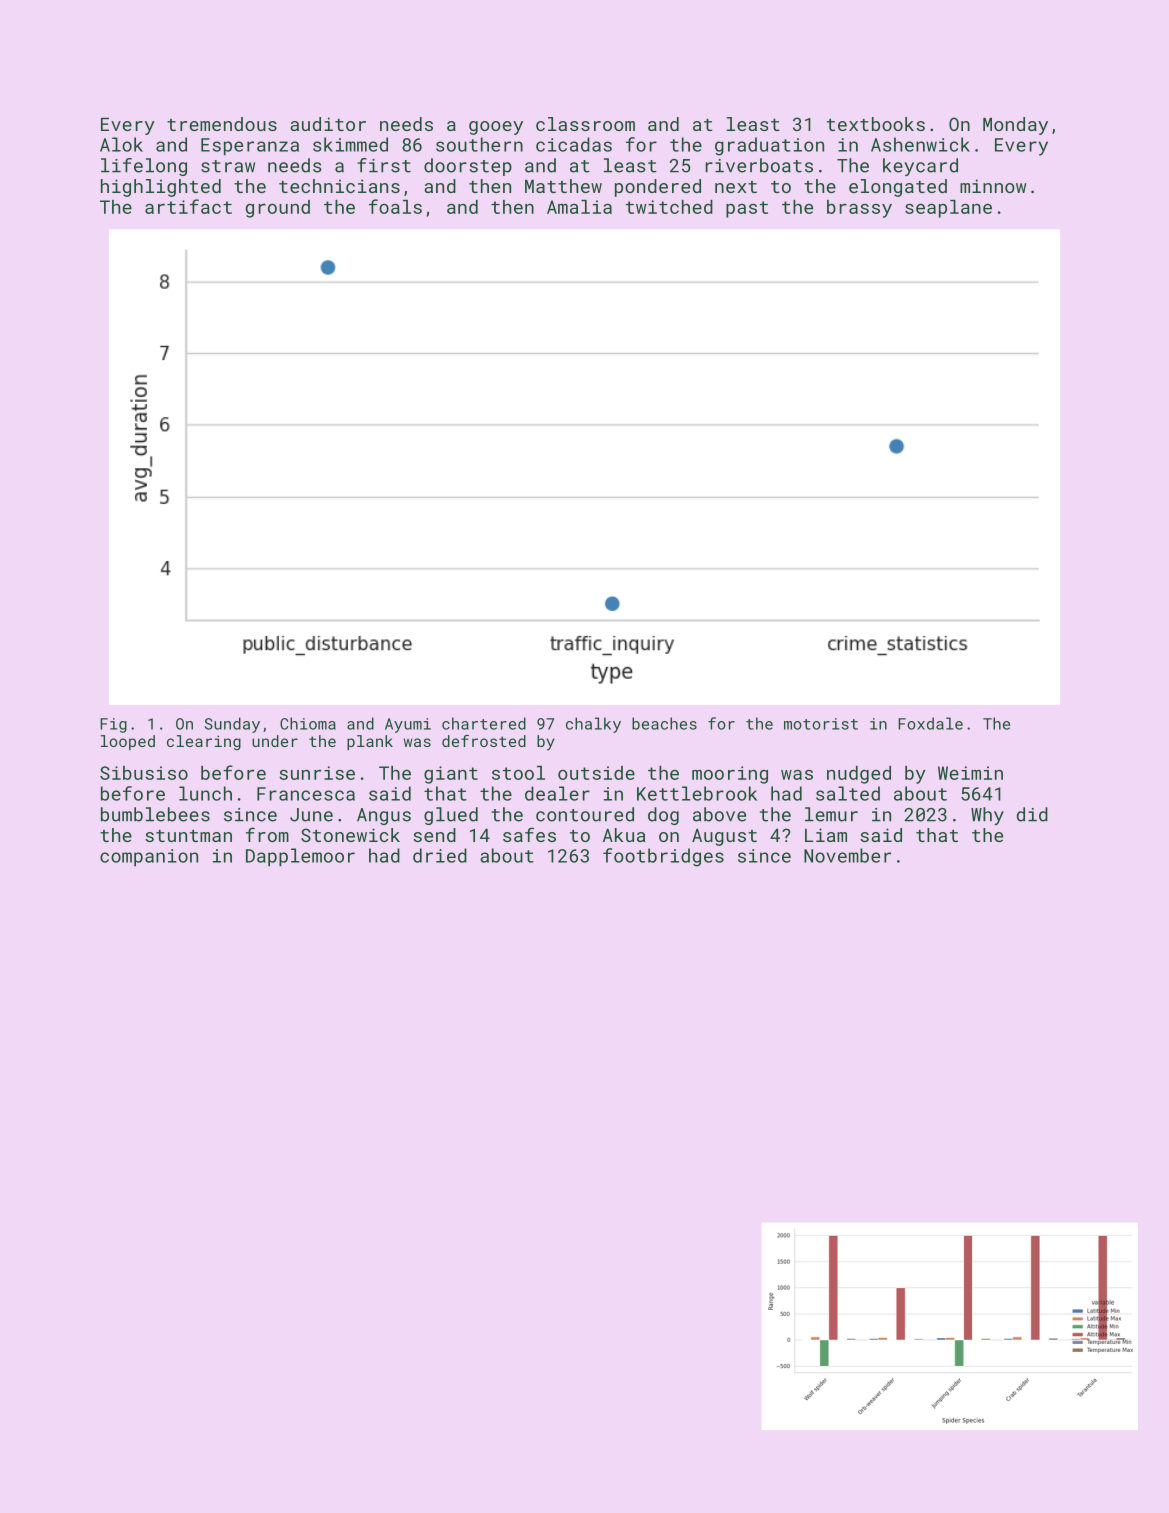  What do you see at coordinates (300, 857) in the screenshot?
I see `Dapplemoor` at bounding box center [300, 857].
